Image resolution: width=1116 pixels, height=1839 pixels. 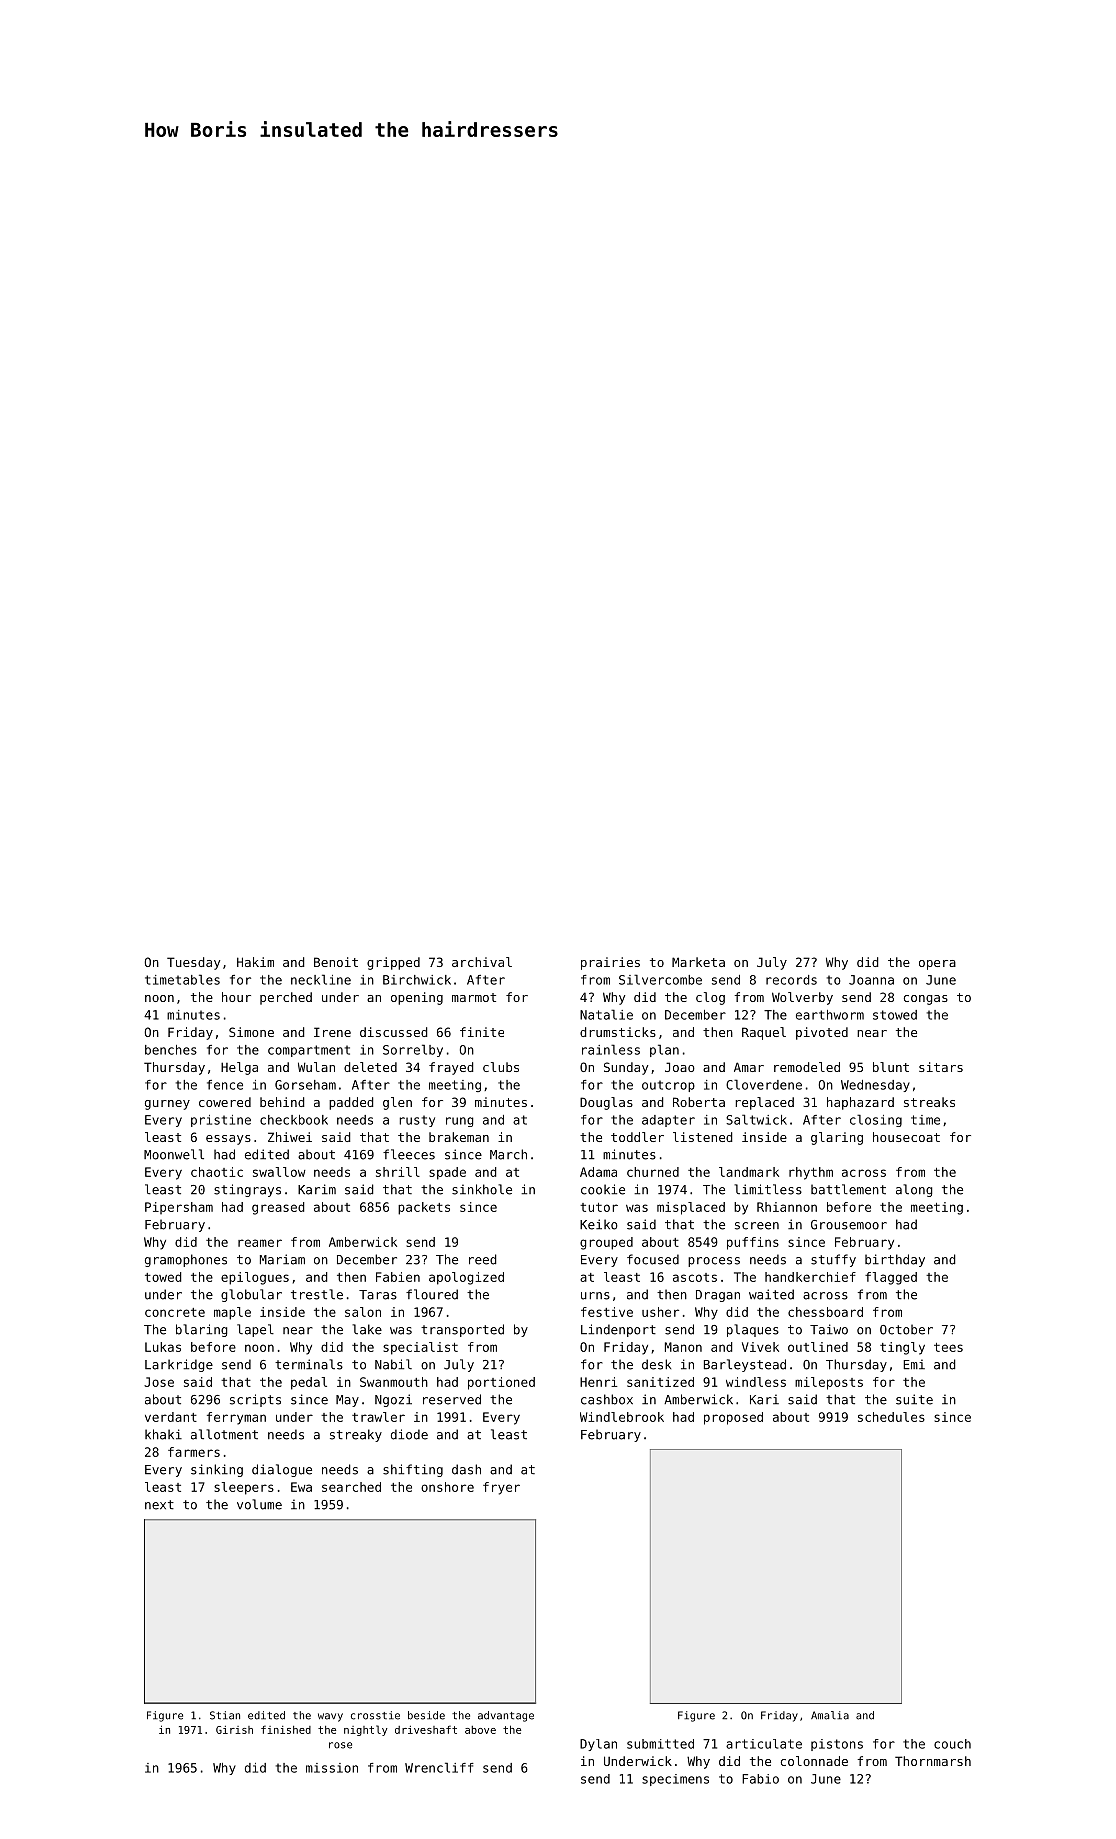 I want to click on Marketa, so click(x=698, y=962).
